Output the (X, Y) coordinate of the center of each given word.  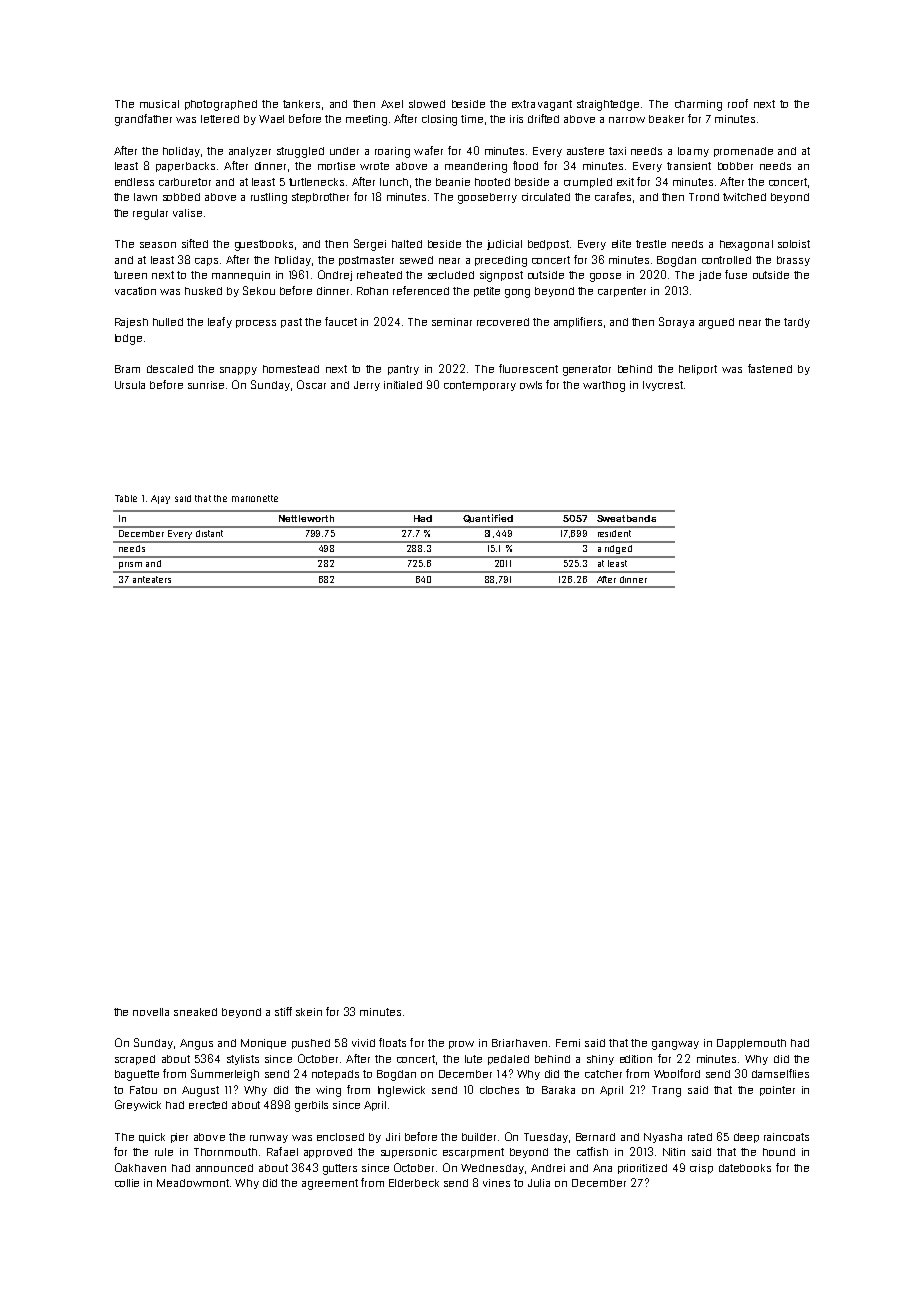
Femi (568, 1043)
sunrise (206, 385)
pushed (311, 1044)
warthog (604, 386)
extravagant (542, 105)
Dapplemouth (751, 1044)
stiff (283, 1011)
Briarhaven (519, 1043)
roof (738, 103)
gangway (675, 1045)
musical (159, 104)
